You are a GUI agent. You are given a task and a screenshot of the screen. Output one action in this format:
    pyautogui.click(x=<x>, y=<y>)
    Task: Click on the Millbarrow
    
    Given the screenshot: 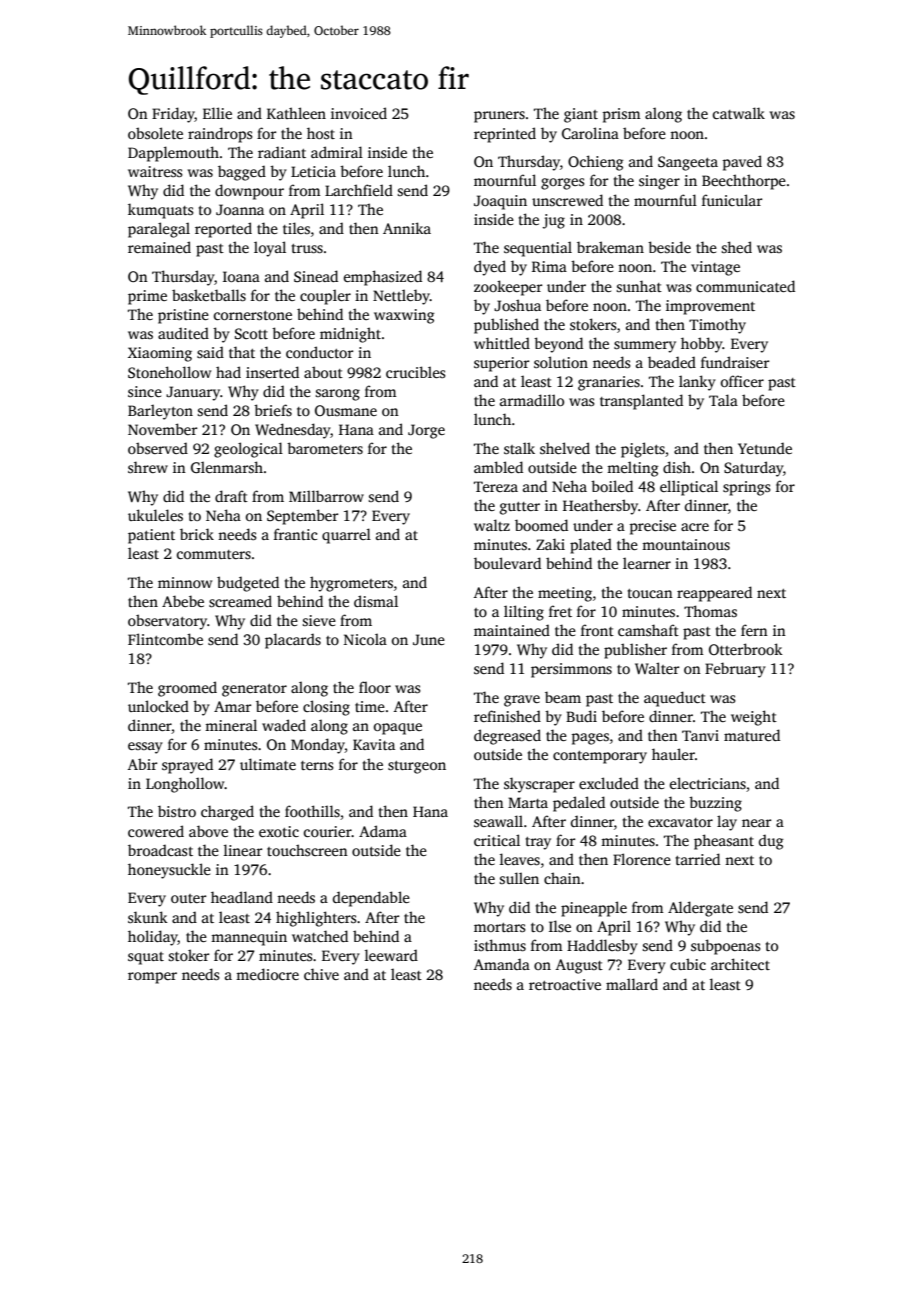 What is the action you would take?
    pyautogui.click(x=326, y=496)
